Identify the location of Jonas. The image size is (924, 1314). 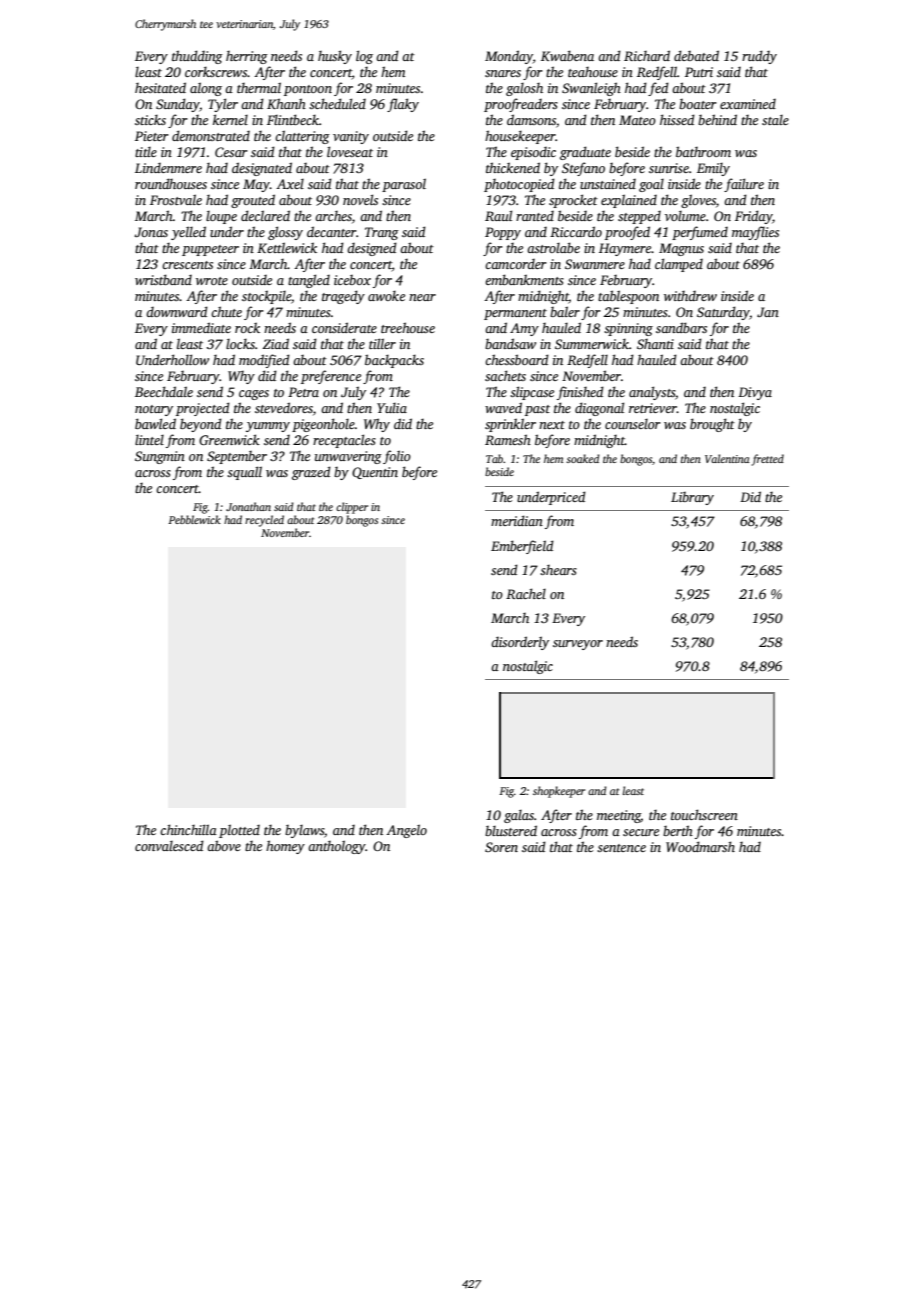
(151, 232).
